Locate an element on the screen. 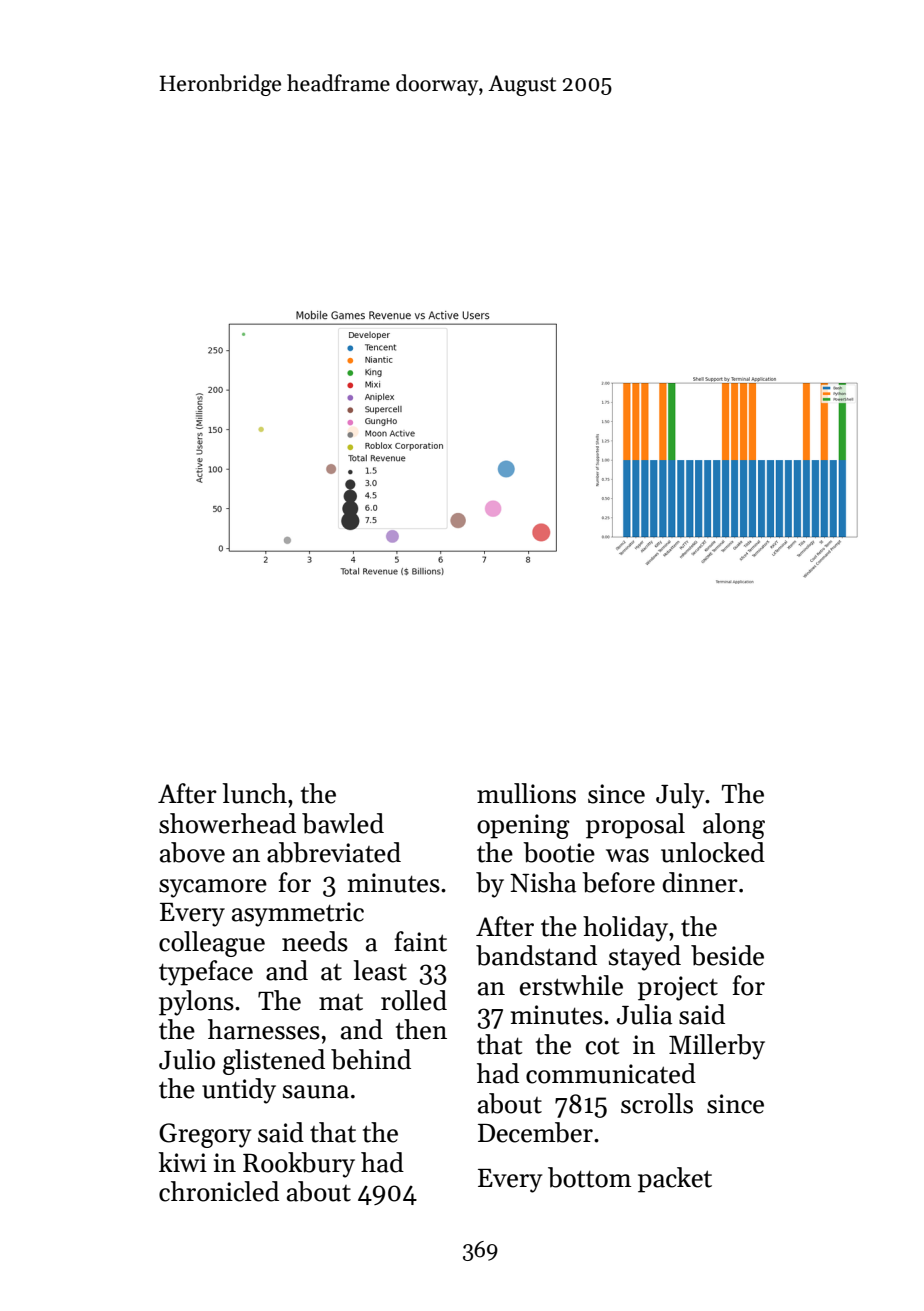 The width and height of the screenshot is (924, 1311). communicated is located at coordinates (611, 1073).
